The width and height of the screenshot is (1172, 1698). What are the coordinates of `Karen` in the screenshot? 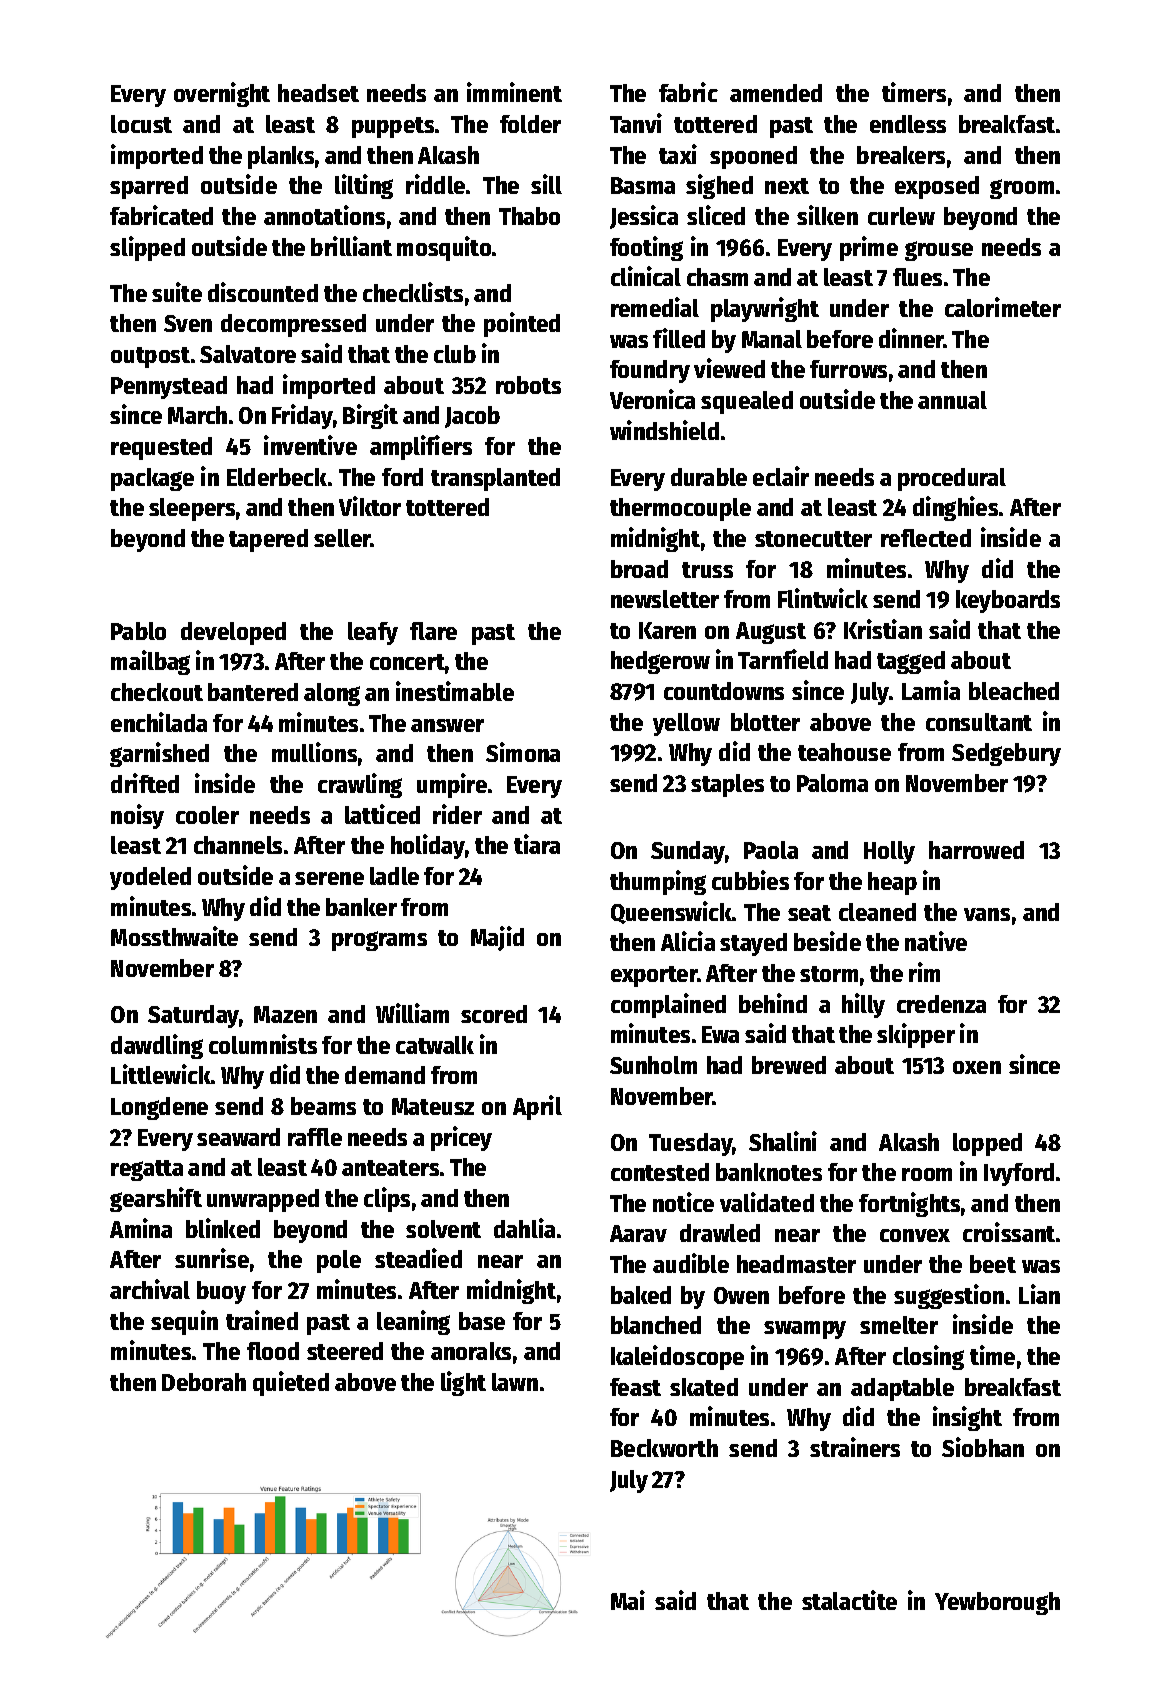 It's located at (667, 630).
